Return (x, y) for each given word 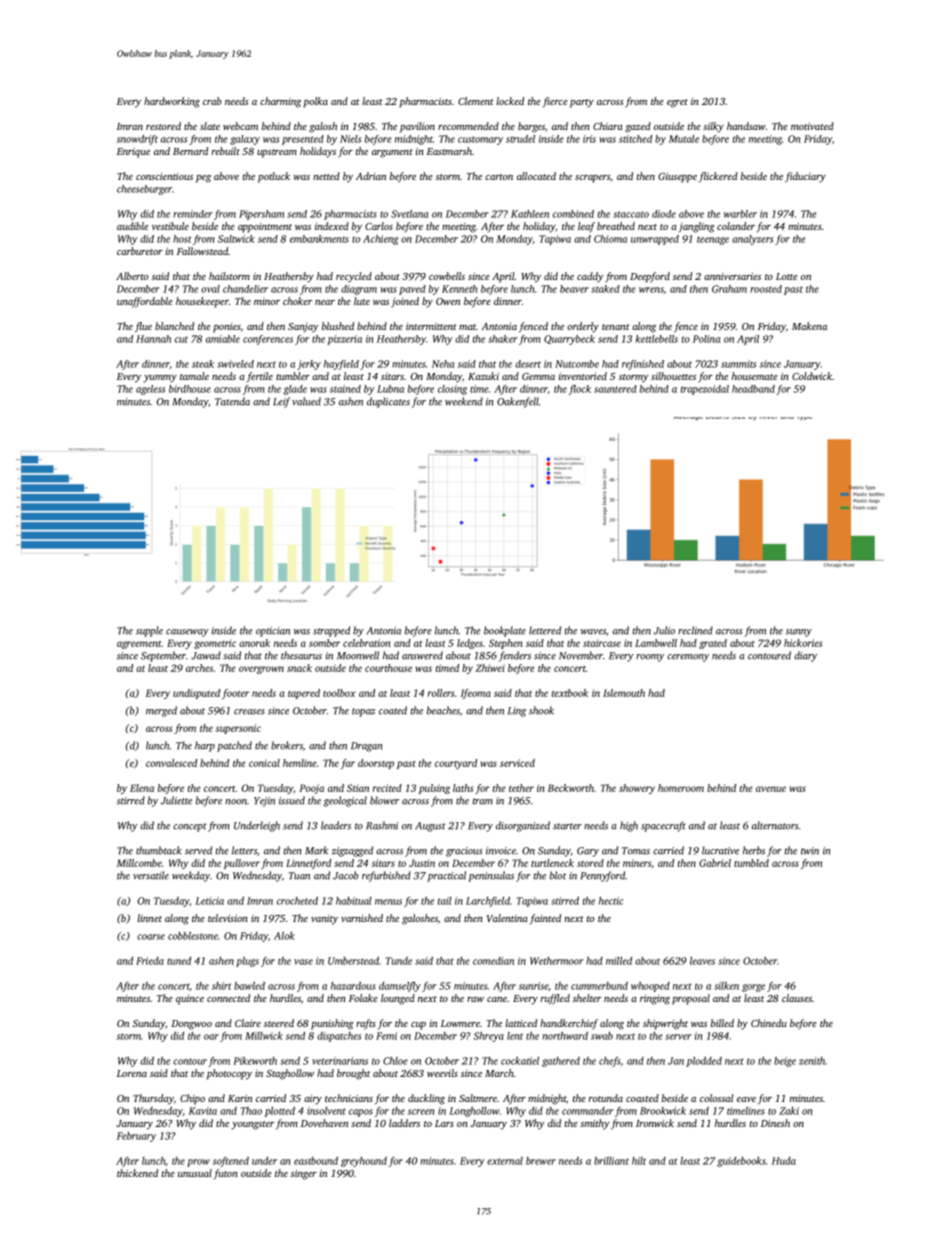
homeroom (681, 788)
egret (677, 103)
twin (810, 851)
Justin (422, 863)
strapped (331, 631)
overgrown (261, 670)
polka (315, 102)
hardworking (172, 102)
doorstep (376, 764)
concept (190, 827)
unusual (195, 1173)
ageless (150, 390)
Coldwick (812, 376)
